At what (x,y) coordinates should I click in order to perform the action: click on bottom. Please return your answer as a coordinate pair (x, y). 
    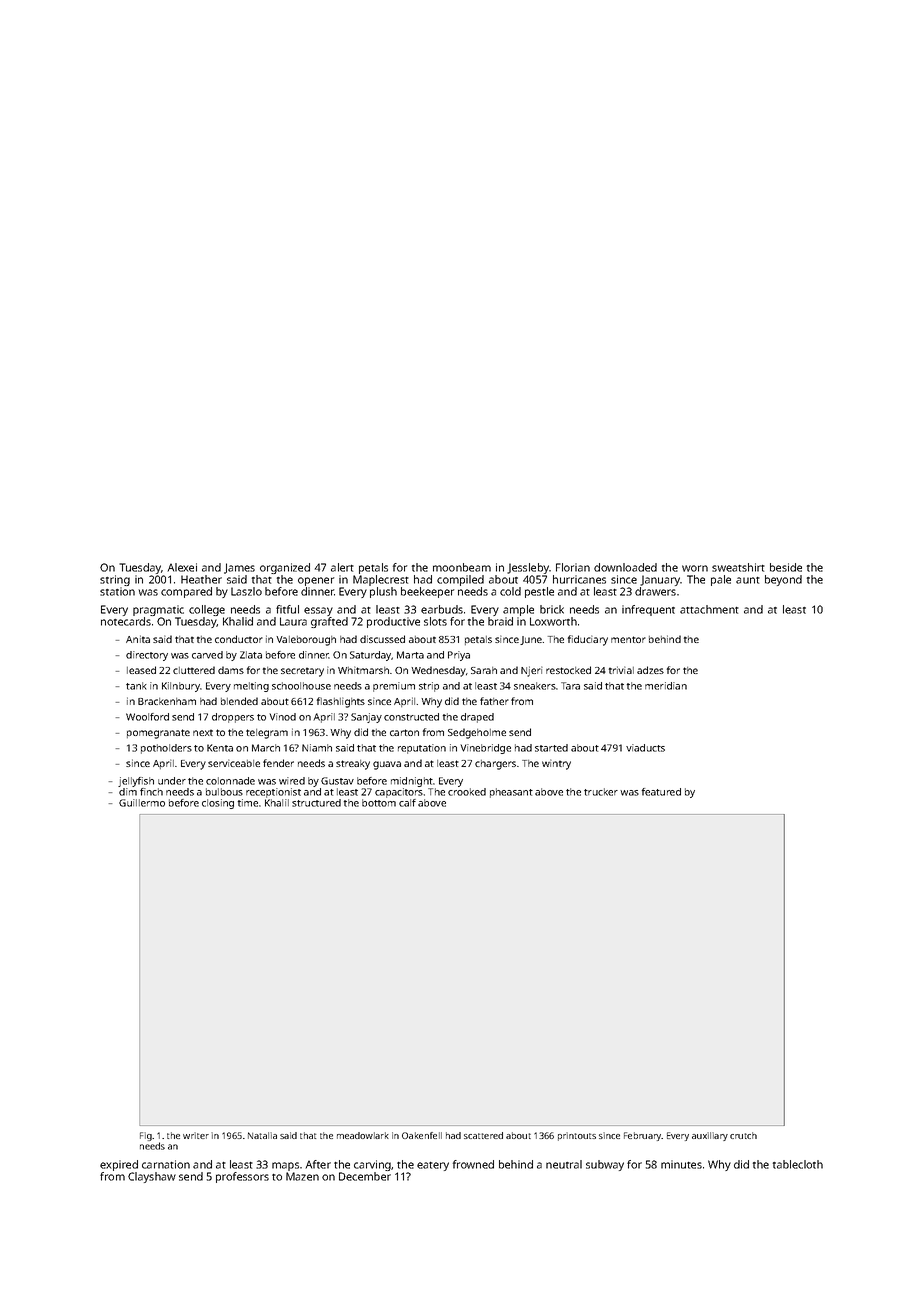
    Looking at the image, I should click on (379, 803).
